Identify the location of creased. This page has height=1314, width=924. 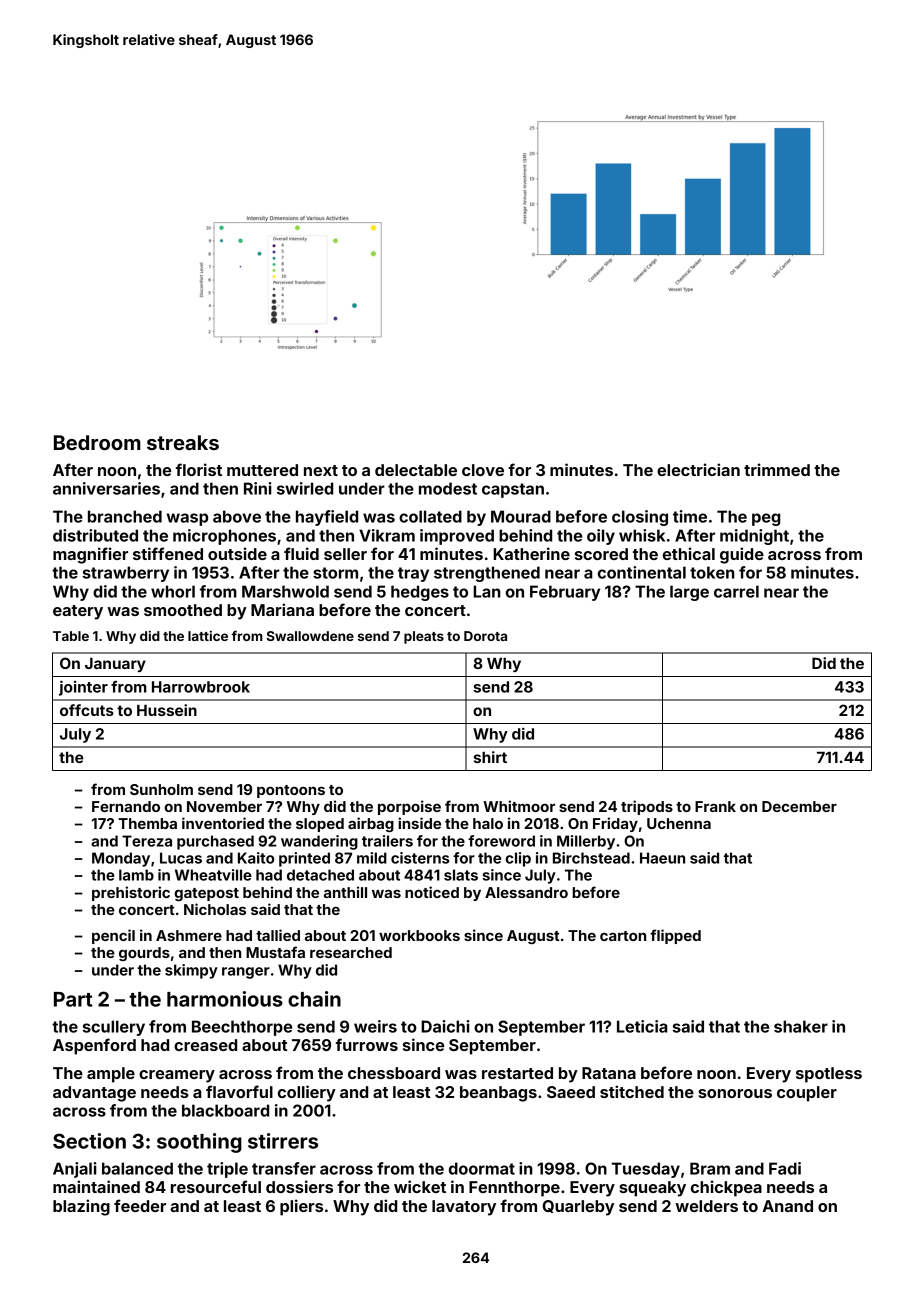
(205, 1045).
